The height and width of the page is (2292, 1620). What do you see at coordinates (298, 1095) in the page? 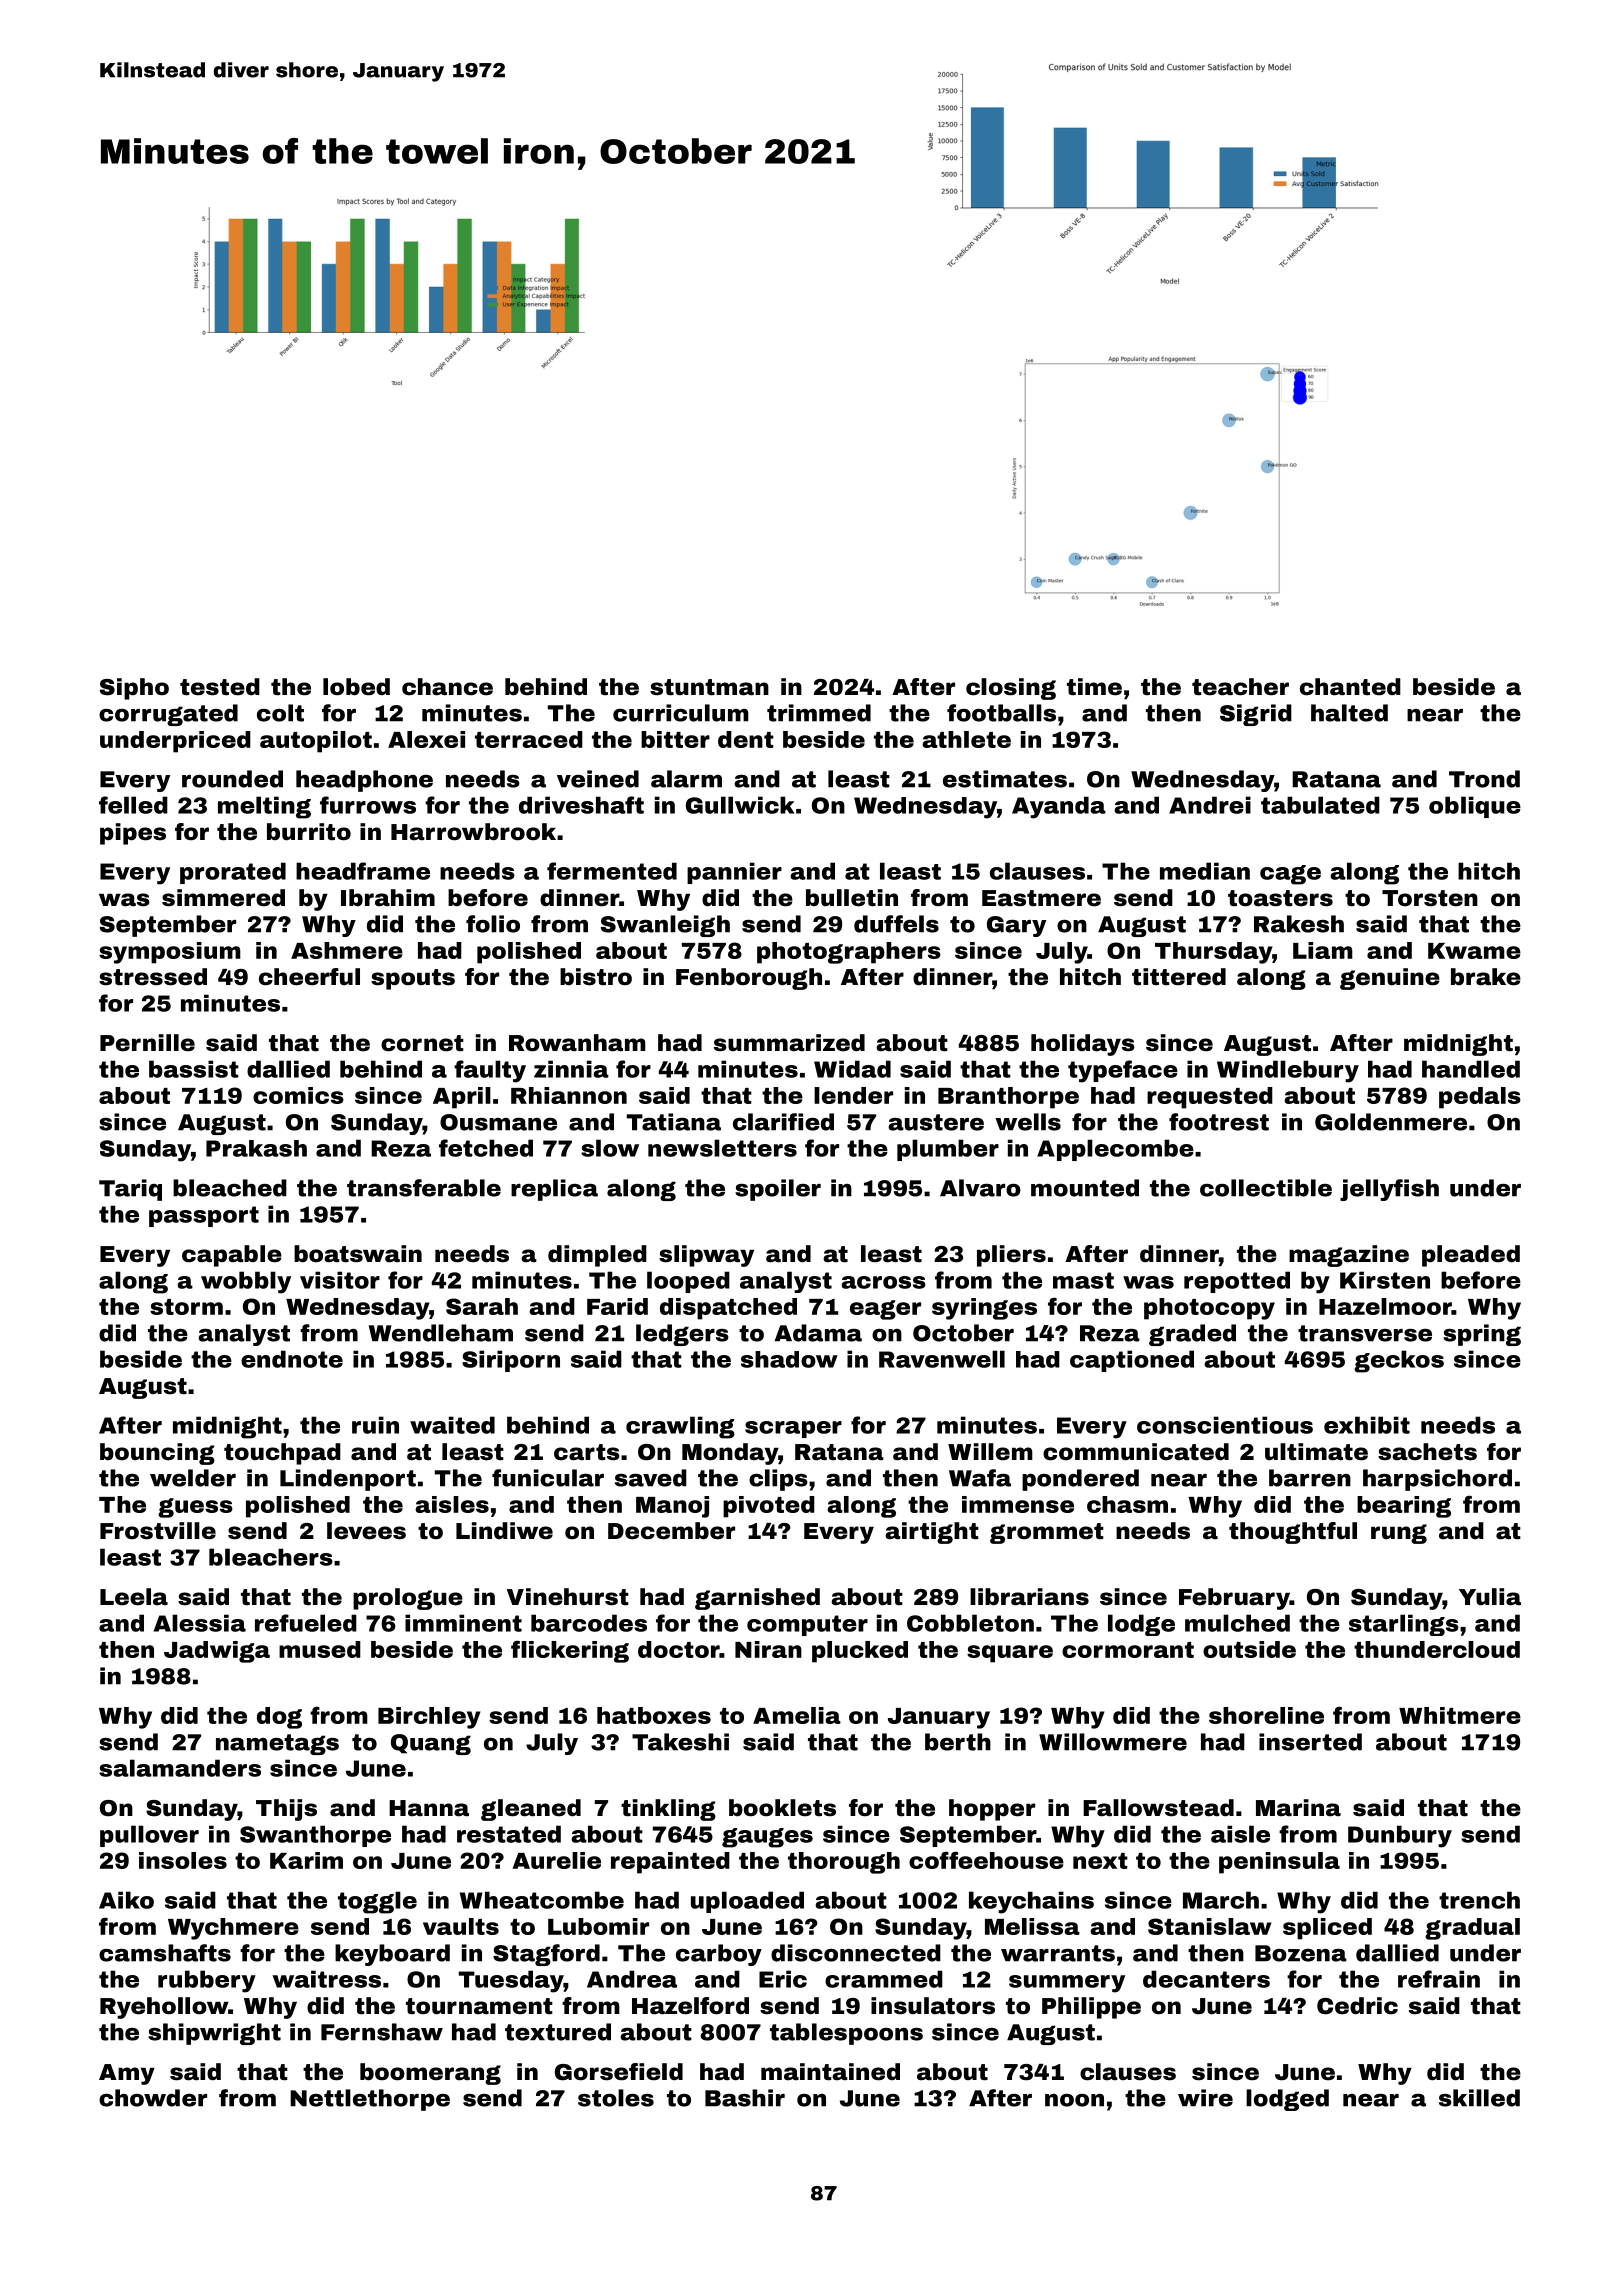
I see `comics` at bounding box center [298, 1095].
